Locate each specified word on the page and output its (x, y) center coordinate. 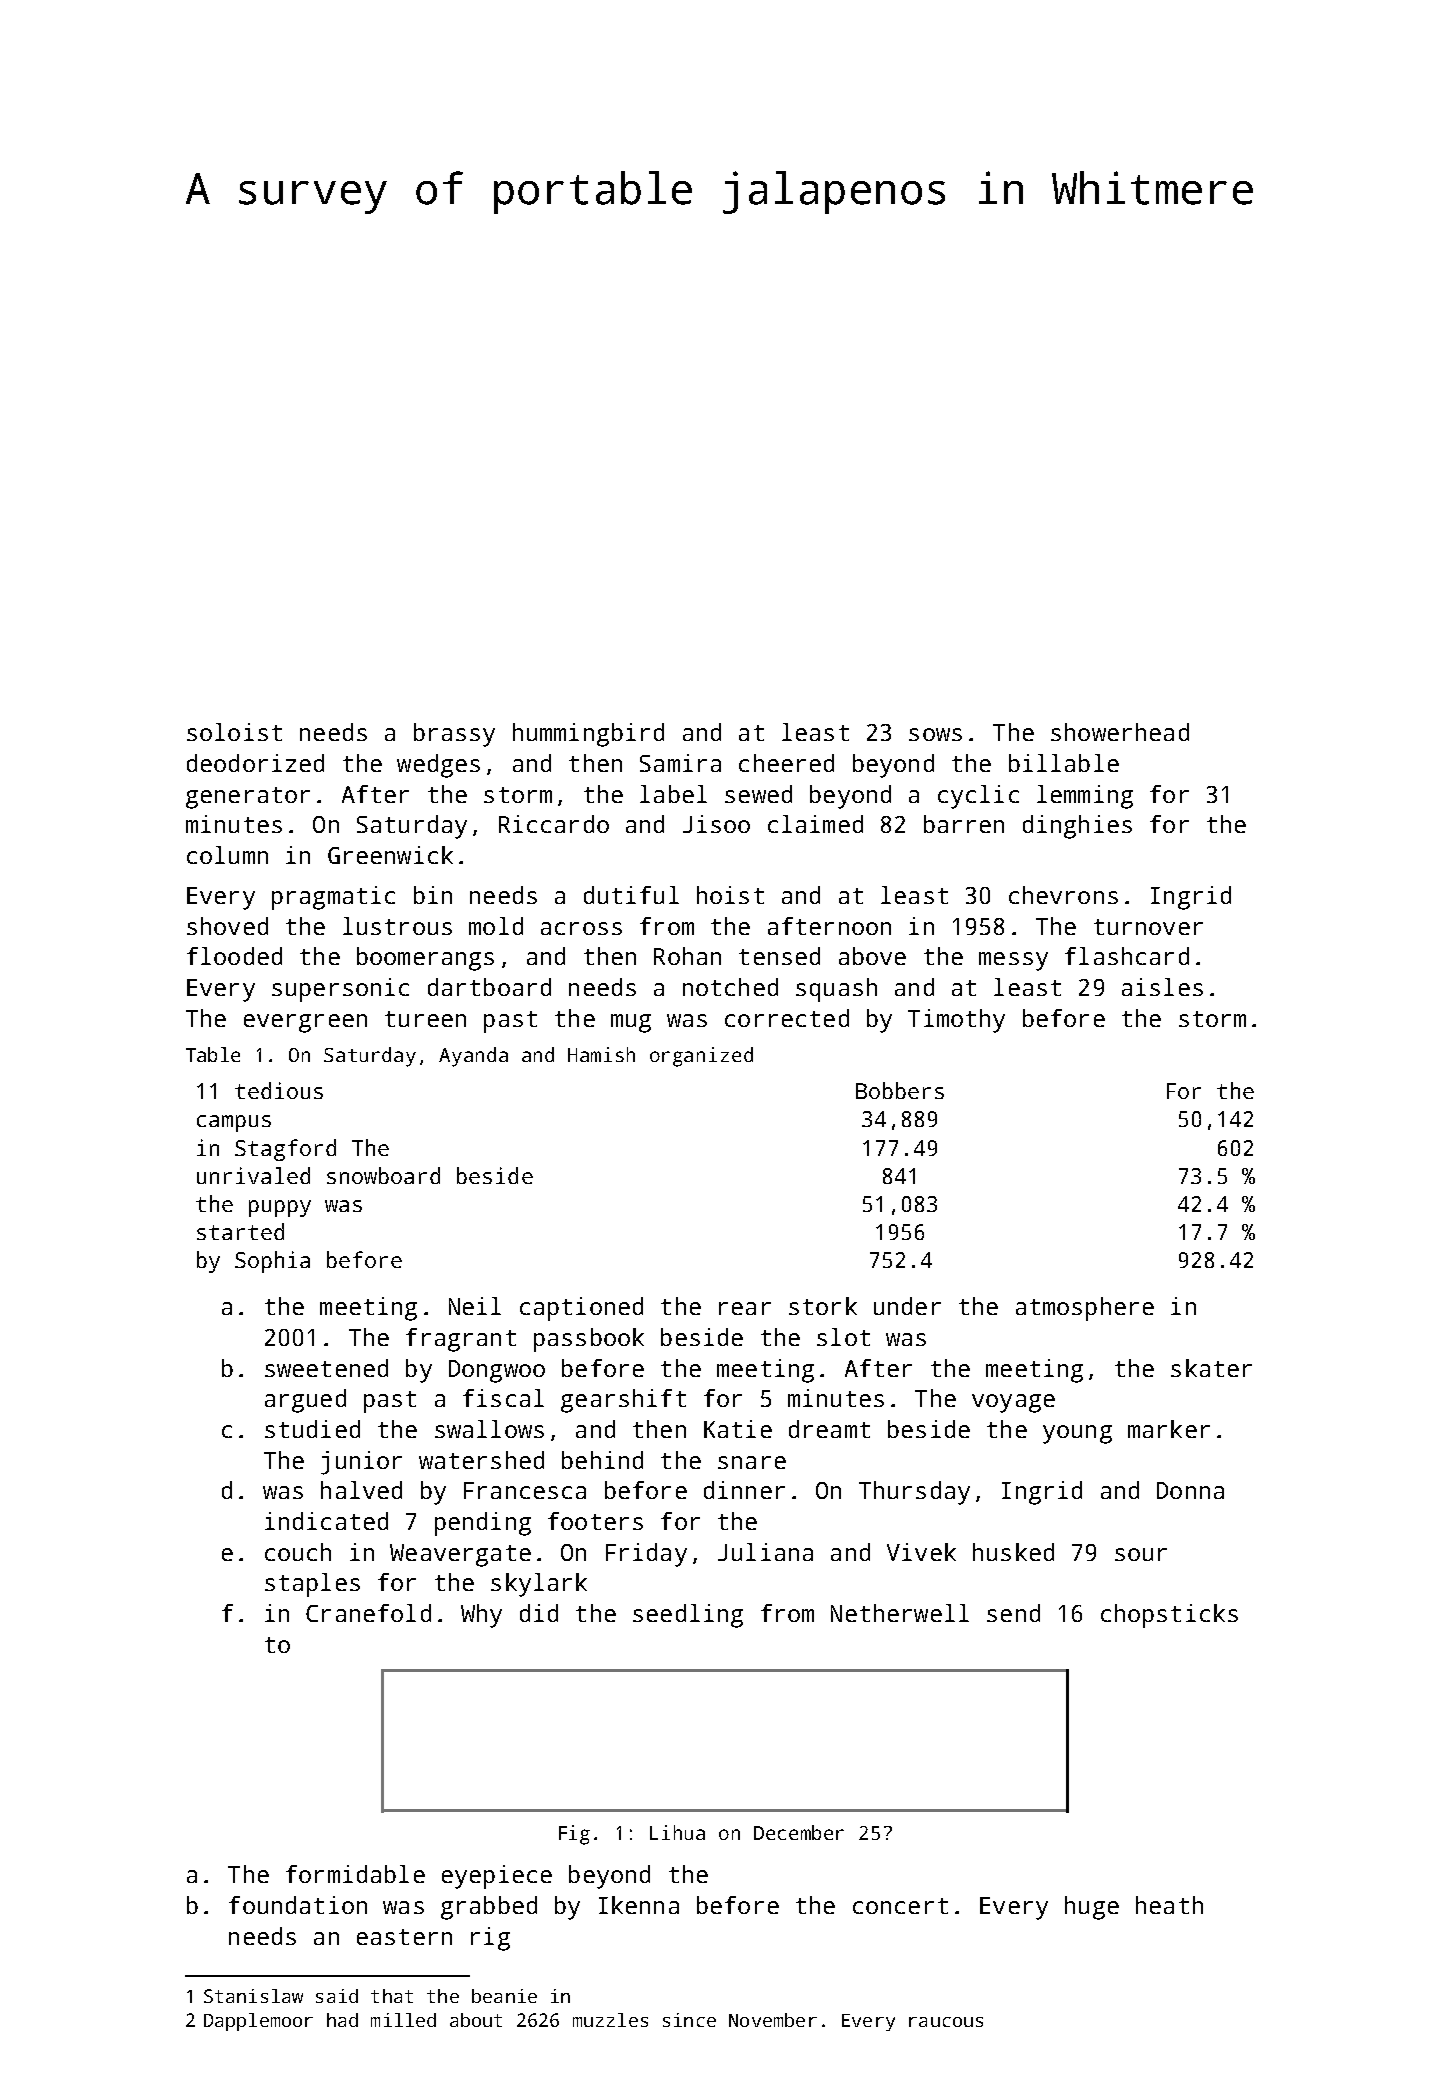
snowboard (383, 1175)
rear (745, 1308)
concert (900, 1906)
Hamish (601, 1054)
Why (481, 1616)
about (476, 2020)
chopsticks (1169, 1616)
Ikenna (639, 1905)
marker (1169, 1429)
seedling (688, 1616)
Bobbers (900, 1090)
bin (433, 895)
